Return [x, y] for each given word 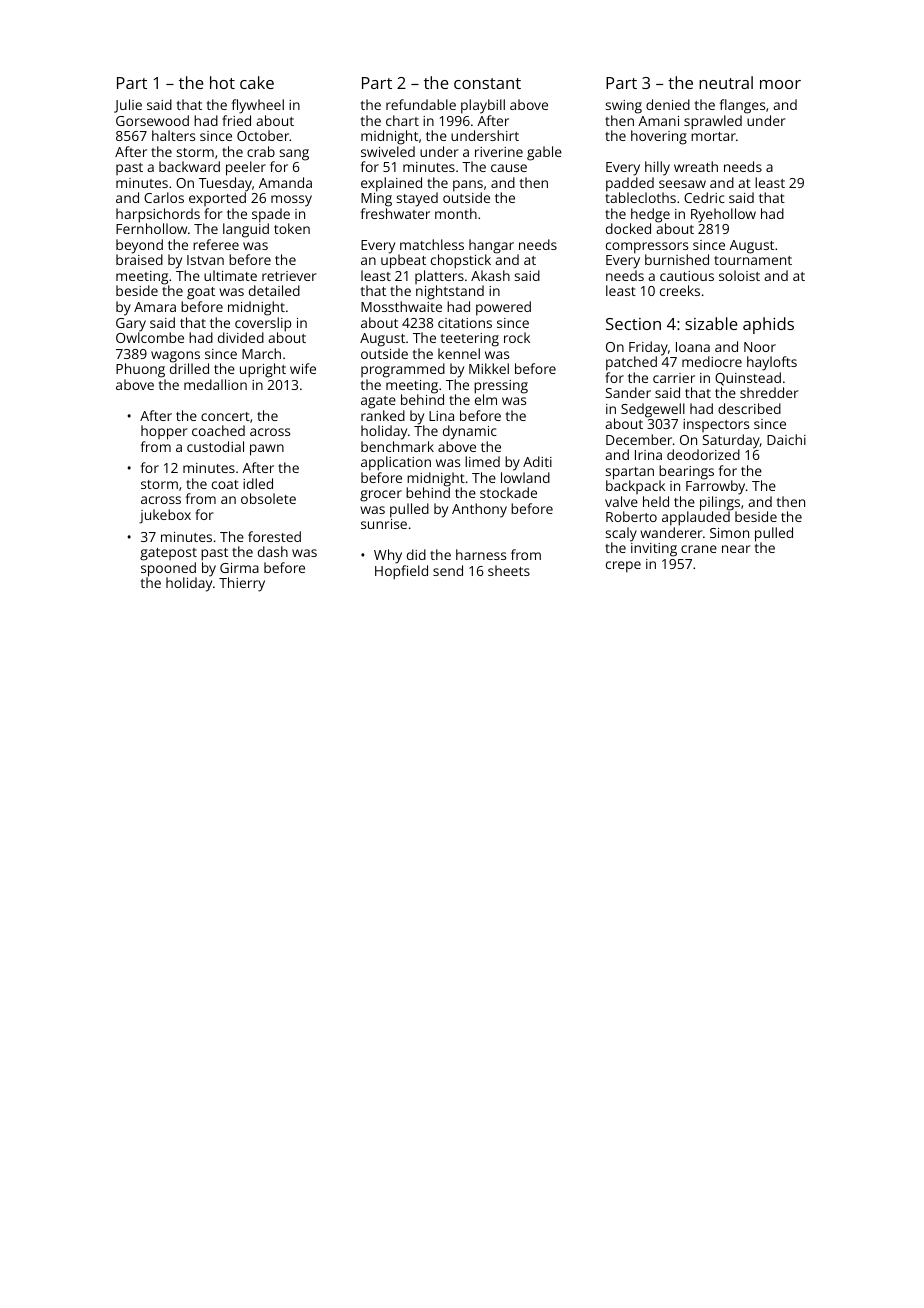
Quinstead [748, 379]
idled [258, 483]
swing [624, 107]
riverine [499, 152]
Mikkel [489, 368]
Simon [729, 533]
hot [222, 82]
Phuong [140, 370]
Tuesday [225, 184]
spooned [168, 569]
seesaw [682, 184]
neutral [726, 82]
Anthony [479, 510]
